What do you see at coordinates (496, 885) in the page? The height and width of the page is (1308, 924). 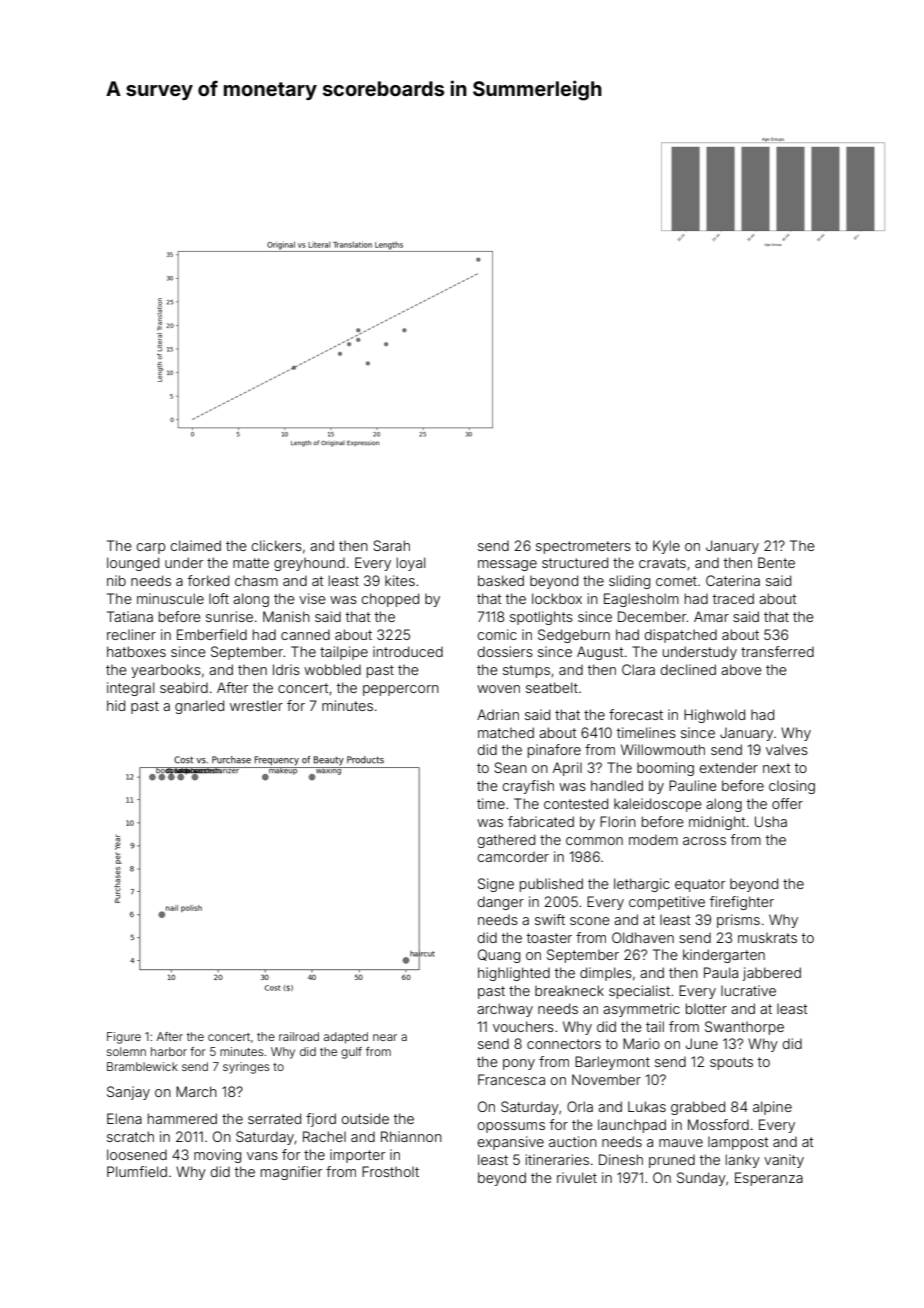 I see `Signe` at bounding box center [496, 885].
